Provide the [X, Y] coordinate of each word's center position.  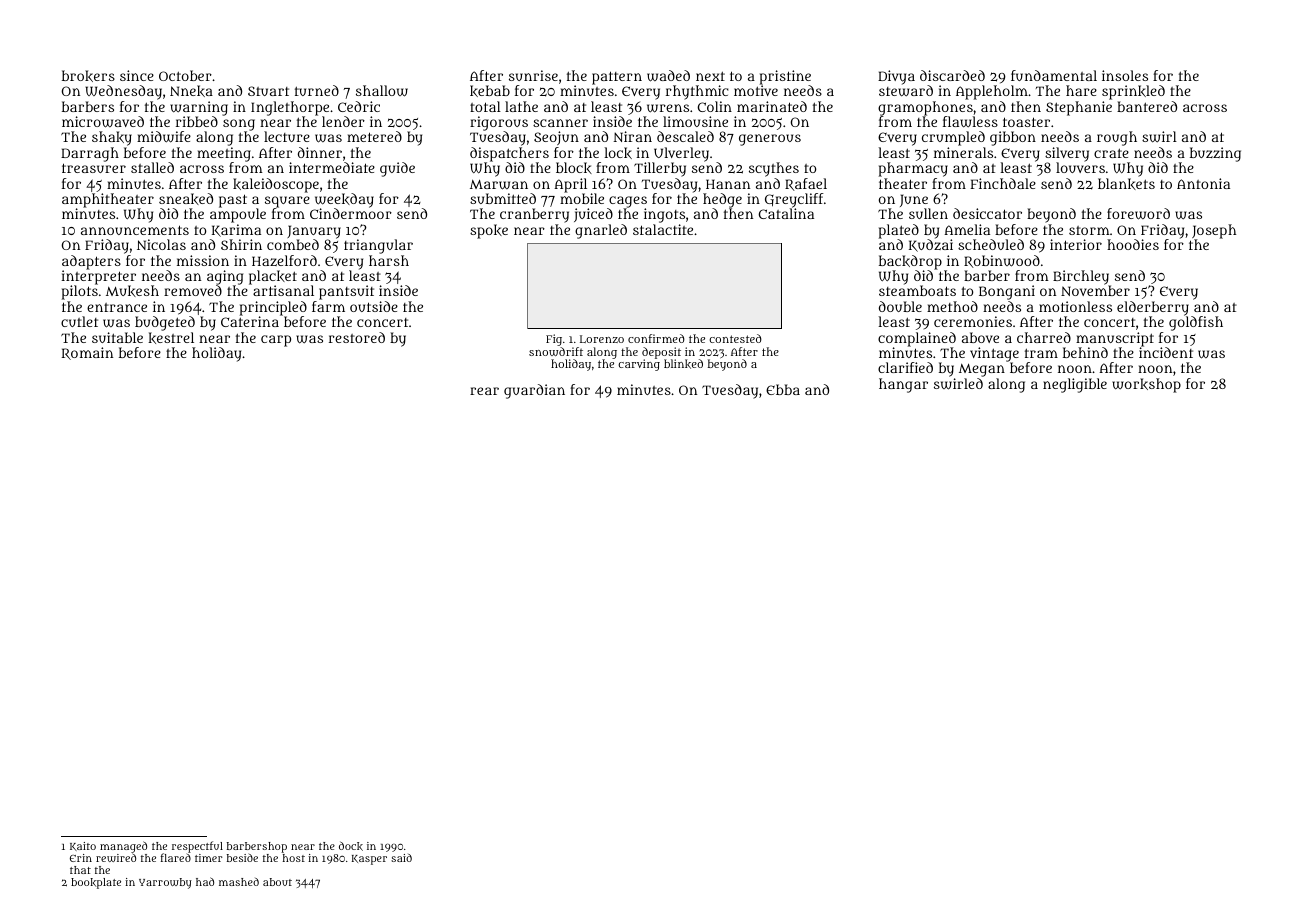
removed [193, 290]
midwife [164, 137]
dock [351, 846]
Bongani [1007, 292]
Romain [87, 353]
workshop [1146, 385]
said [401, 858]
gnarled [601, 231]
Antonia [1203, 183]
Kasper [369, 860]
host [294, 858]
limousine [695, 121]
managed [123, 847]
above [980, 337]
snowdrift [556, 351]
